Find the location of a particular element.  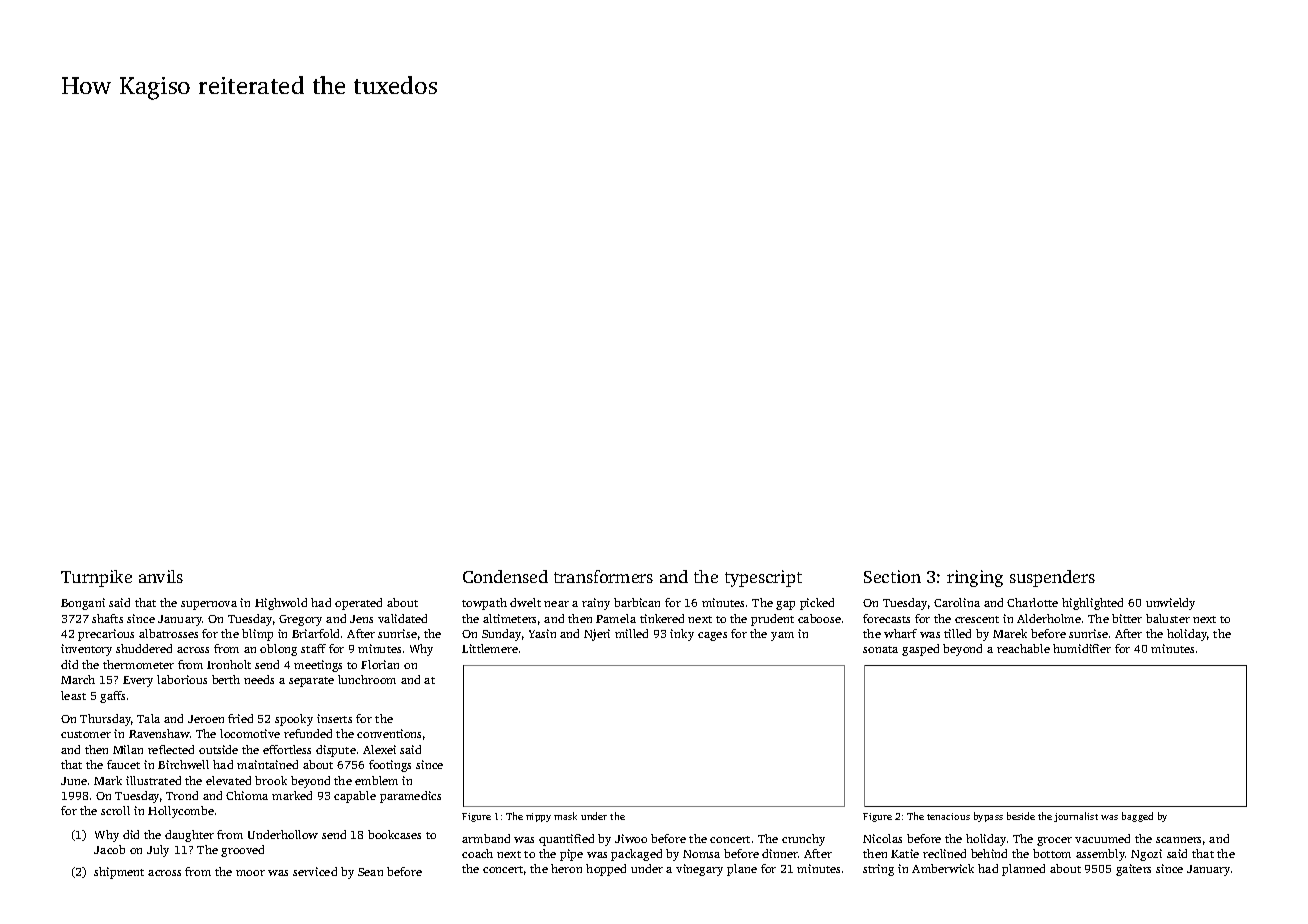

anvils is located at coordinates (161, 576).
